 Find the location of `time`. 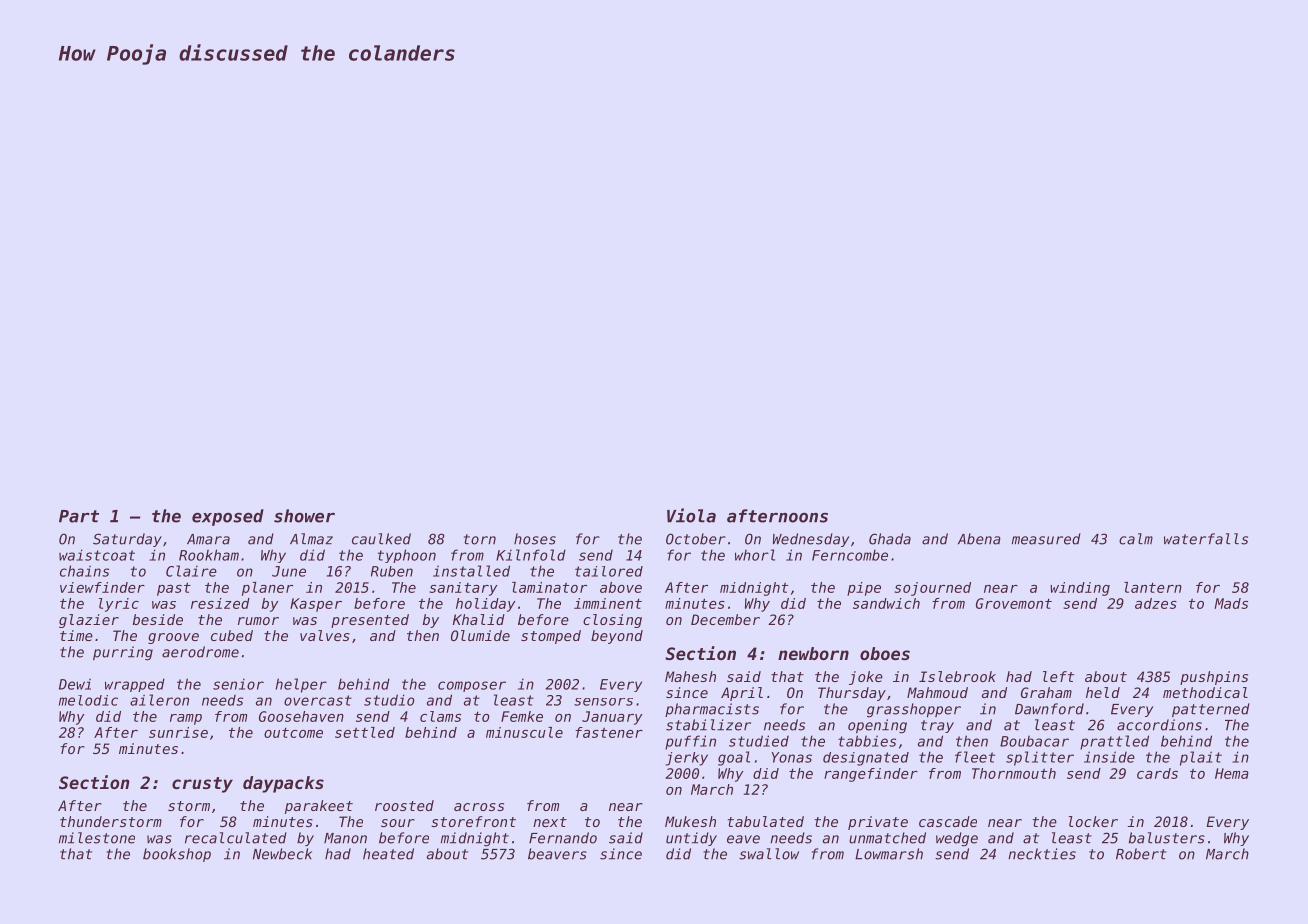

time is located at coordinates (76, 635).
